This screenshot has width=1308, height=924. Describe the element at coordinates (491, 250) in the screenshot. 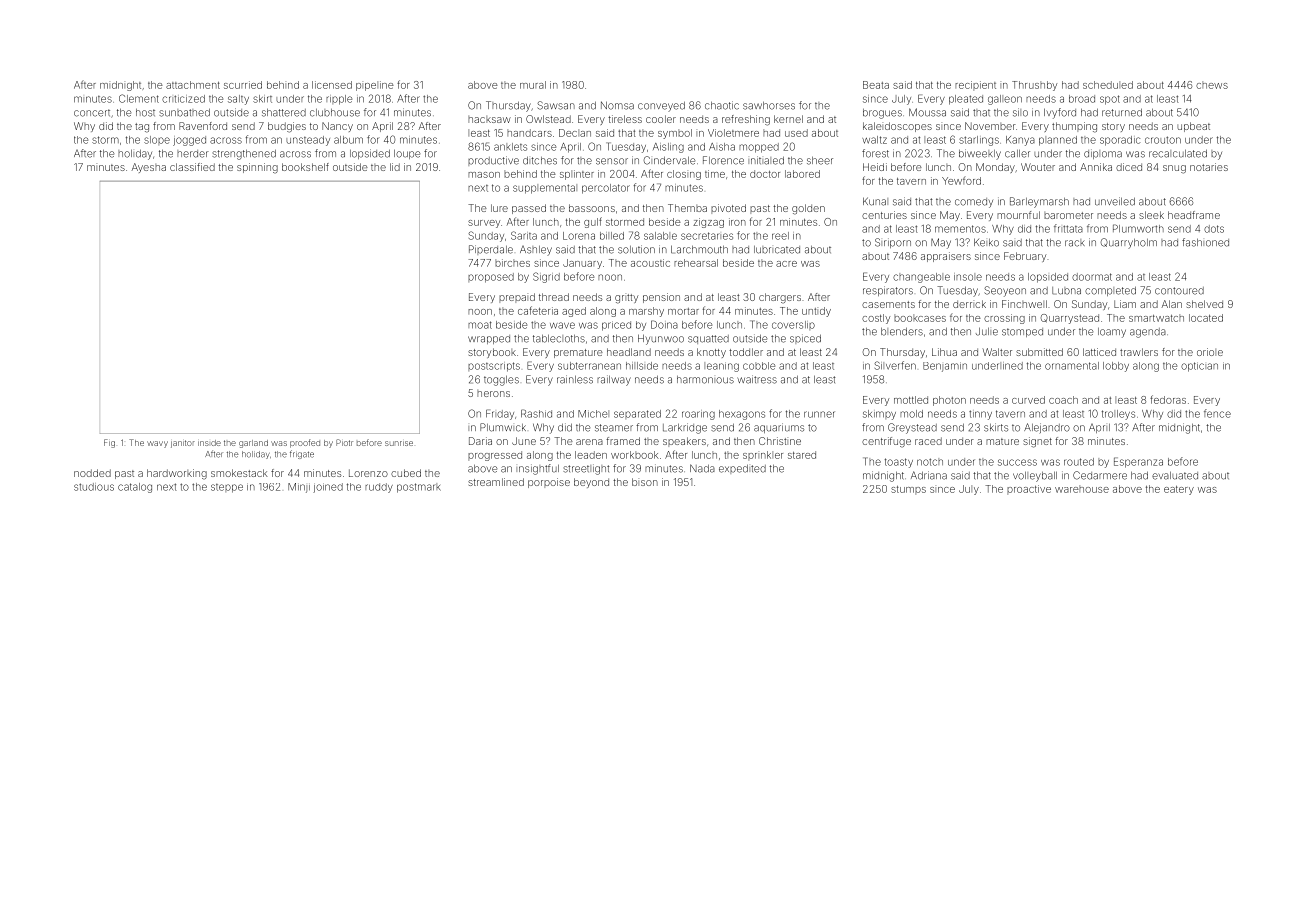

I see `Piperdale` at that location.
